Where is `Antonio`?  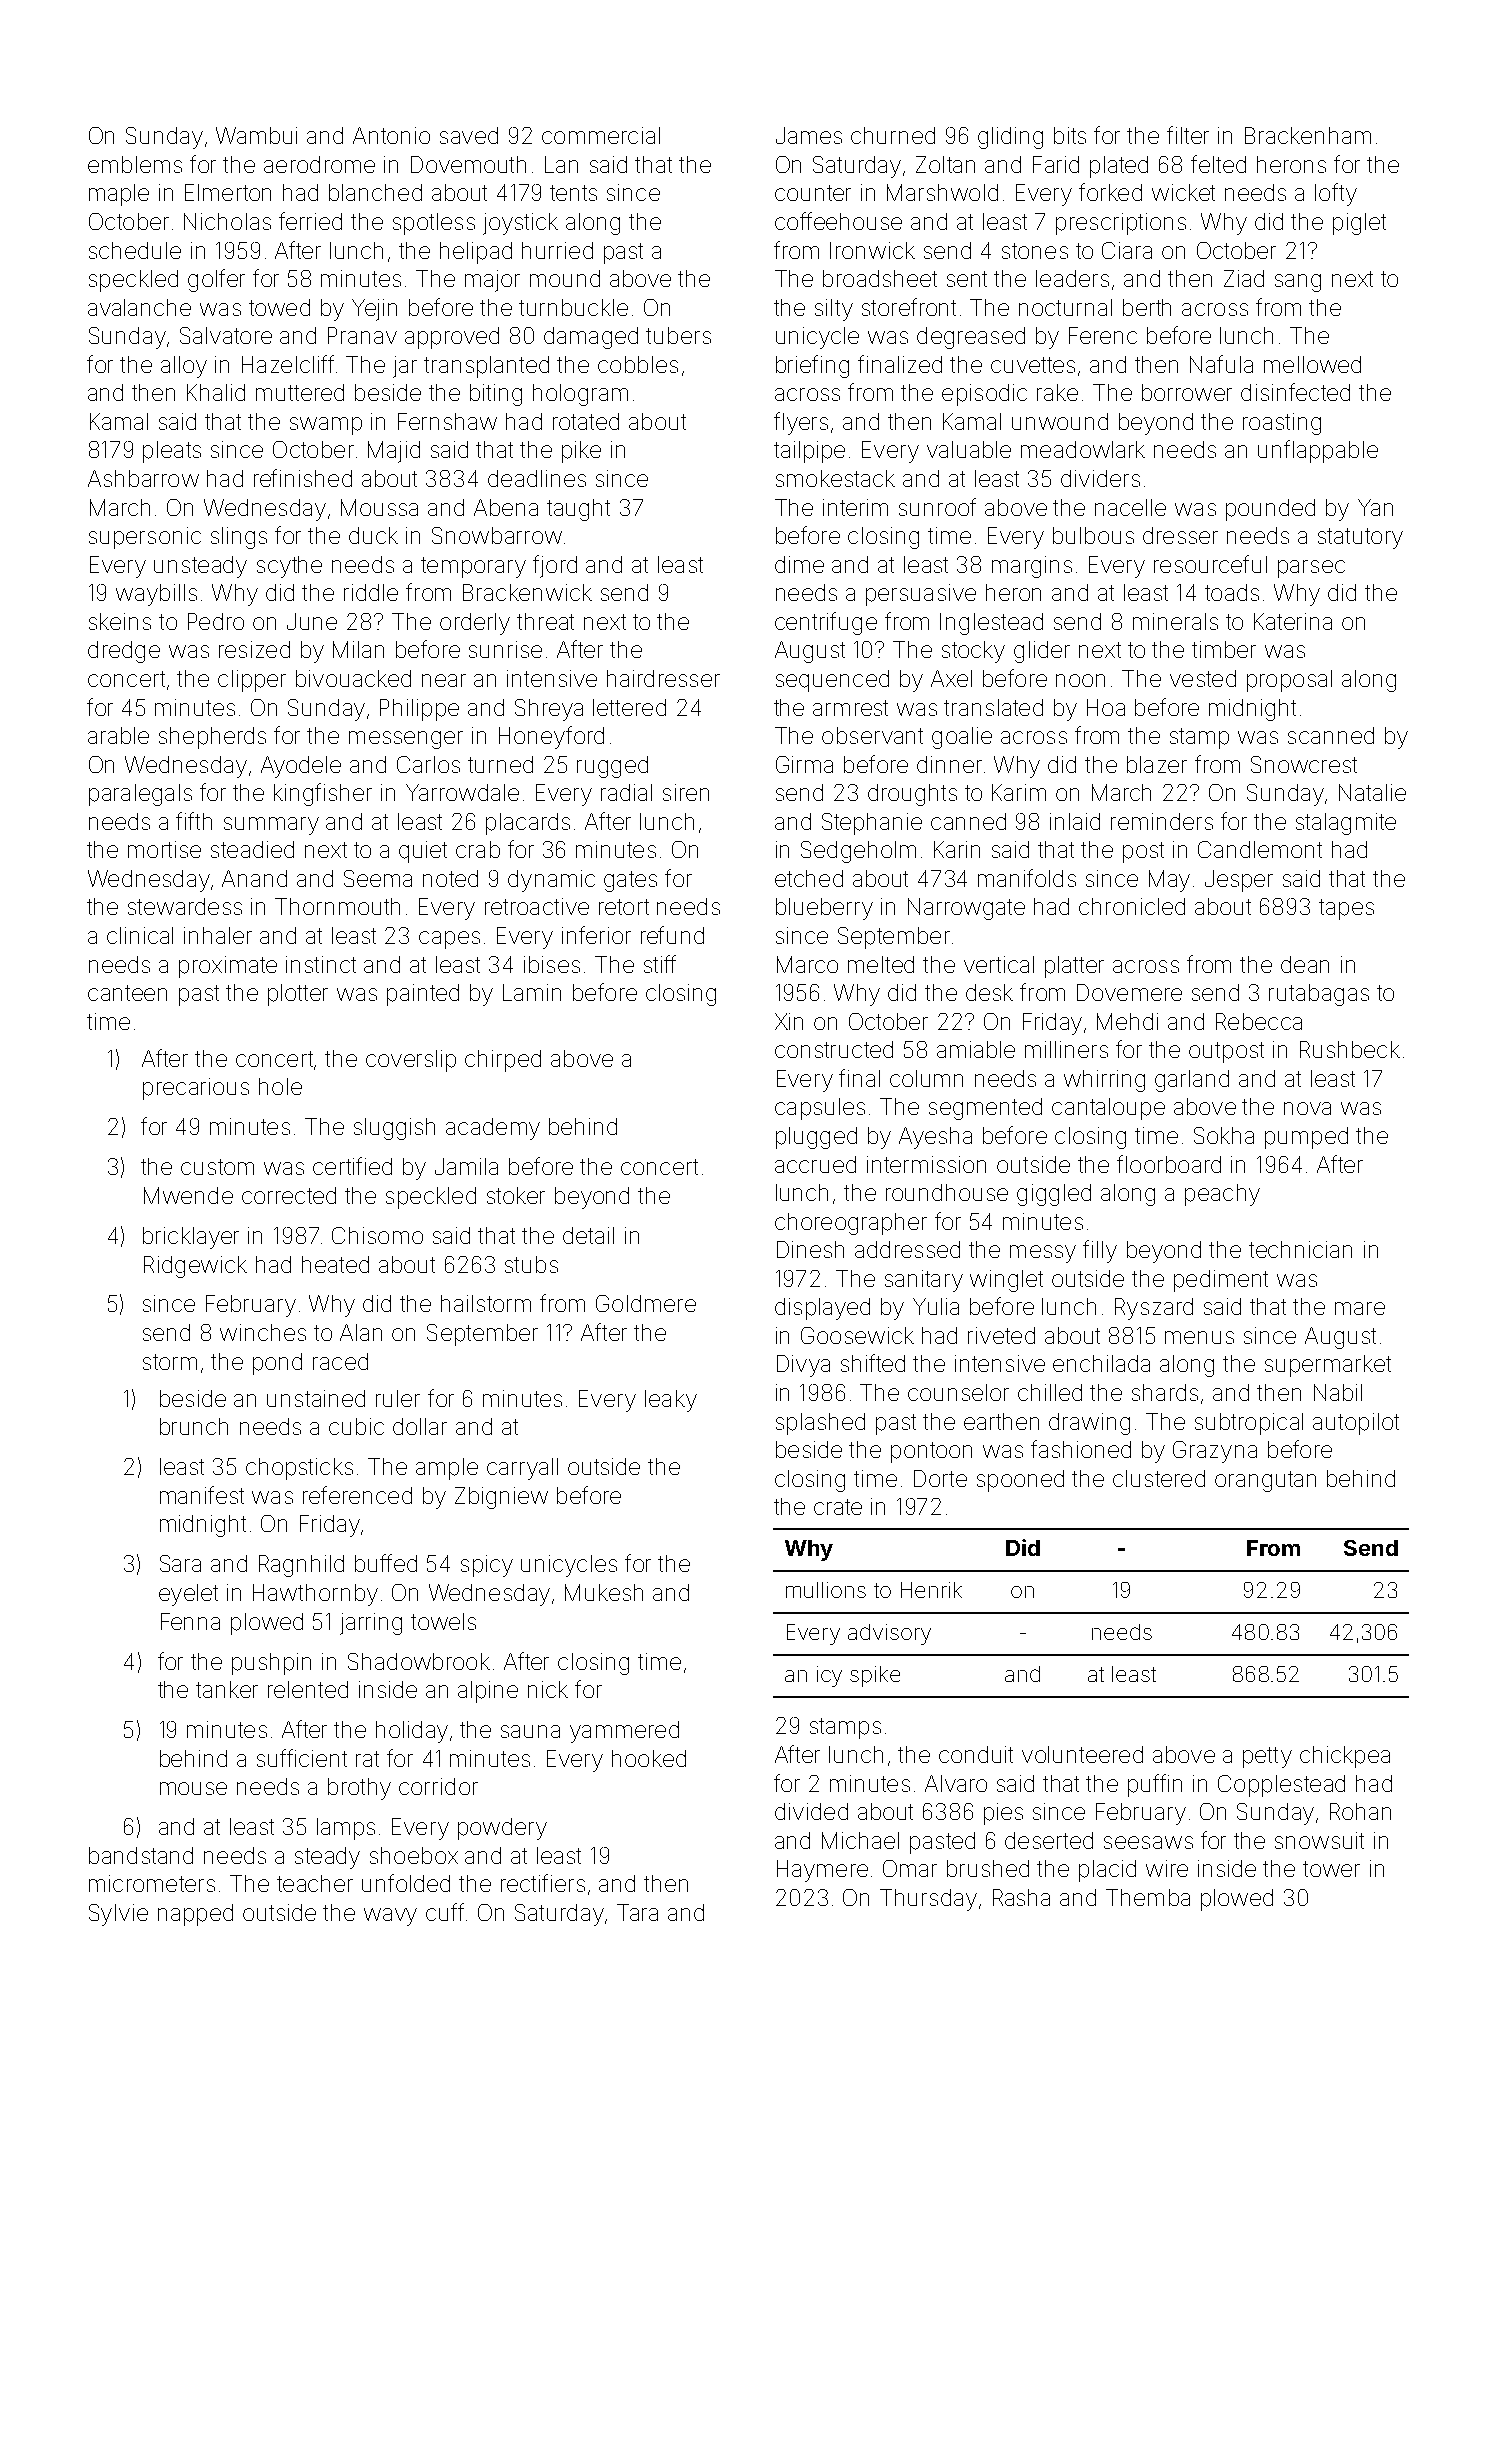
Antonio is located at coordinates (391, 135).
